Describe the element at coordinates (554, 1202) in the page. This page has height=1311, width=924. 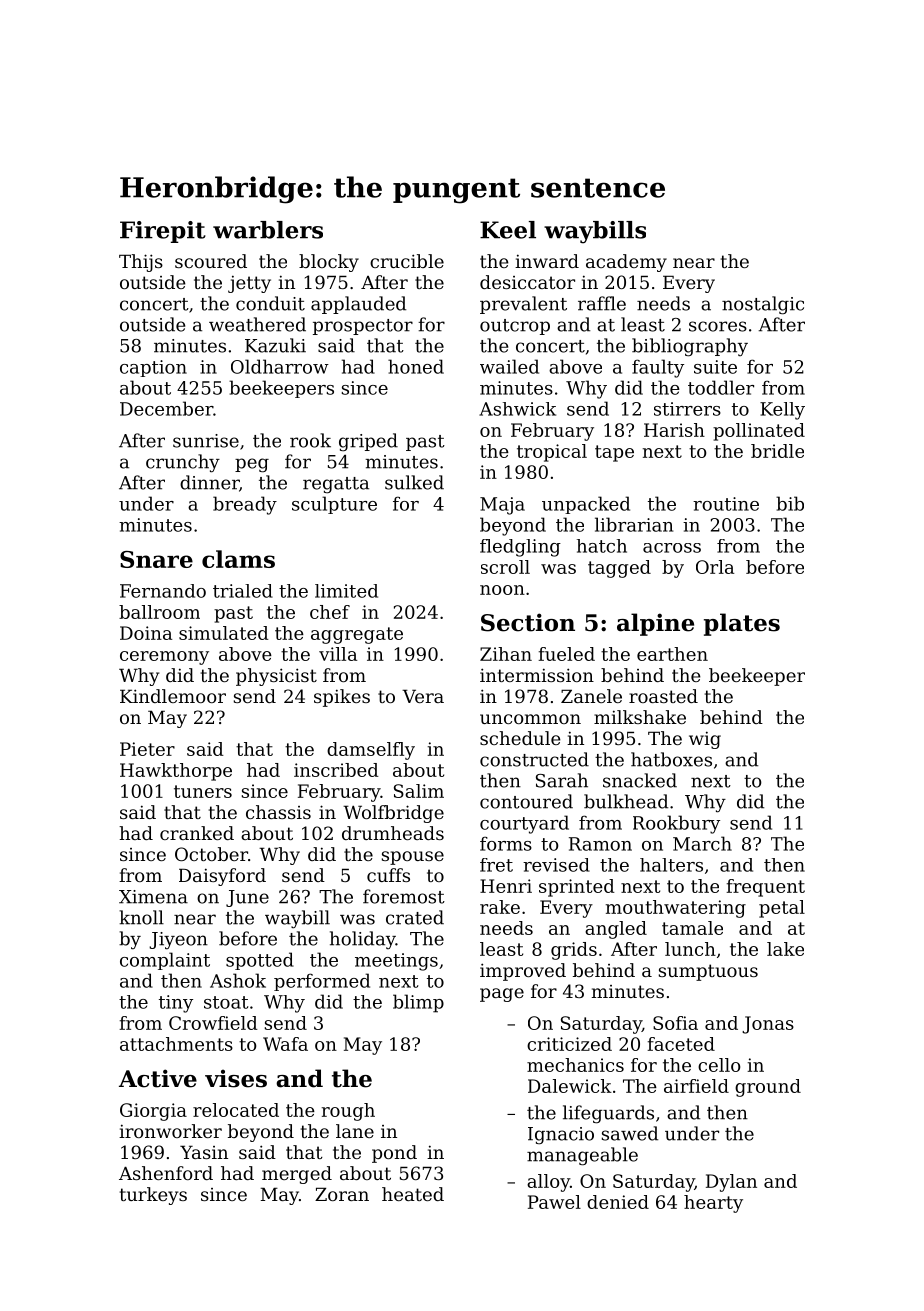
I see `Pawel` at that location.
